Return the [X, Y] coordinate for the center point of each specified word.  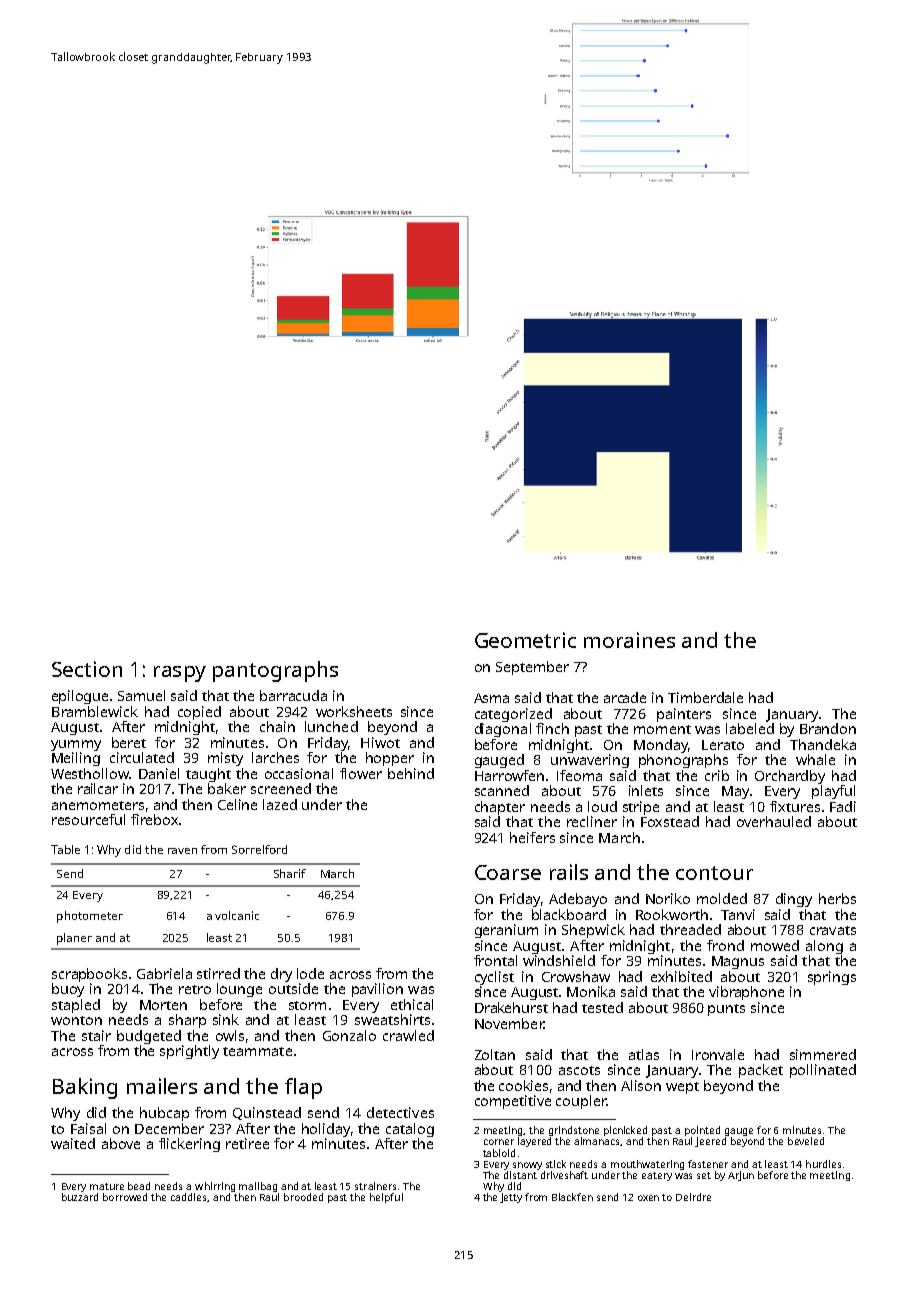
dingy [794, 900]
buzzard [80, 1197]
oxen [648, 1198]
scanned [502, 790]
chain [277, 726]
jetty [511, 1198]
